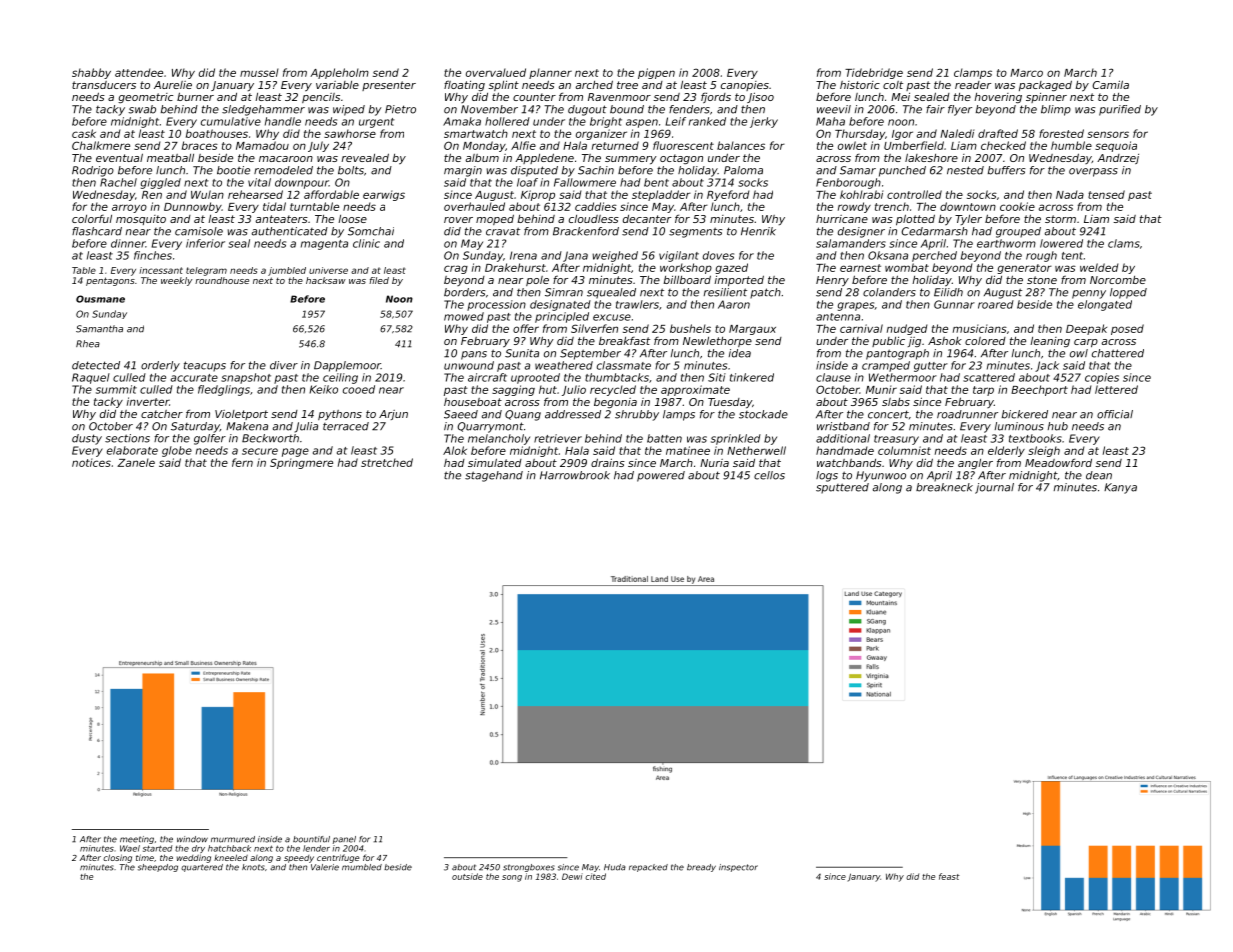 The height and width of the screenshot is (952, 1233). Describe the element at coordinates (1116, 146) in the screenshot. I see `sequoia` at that location.
